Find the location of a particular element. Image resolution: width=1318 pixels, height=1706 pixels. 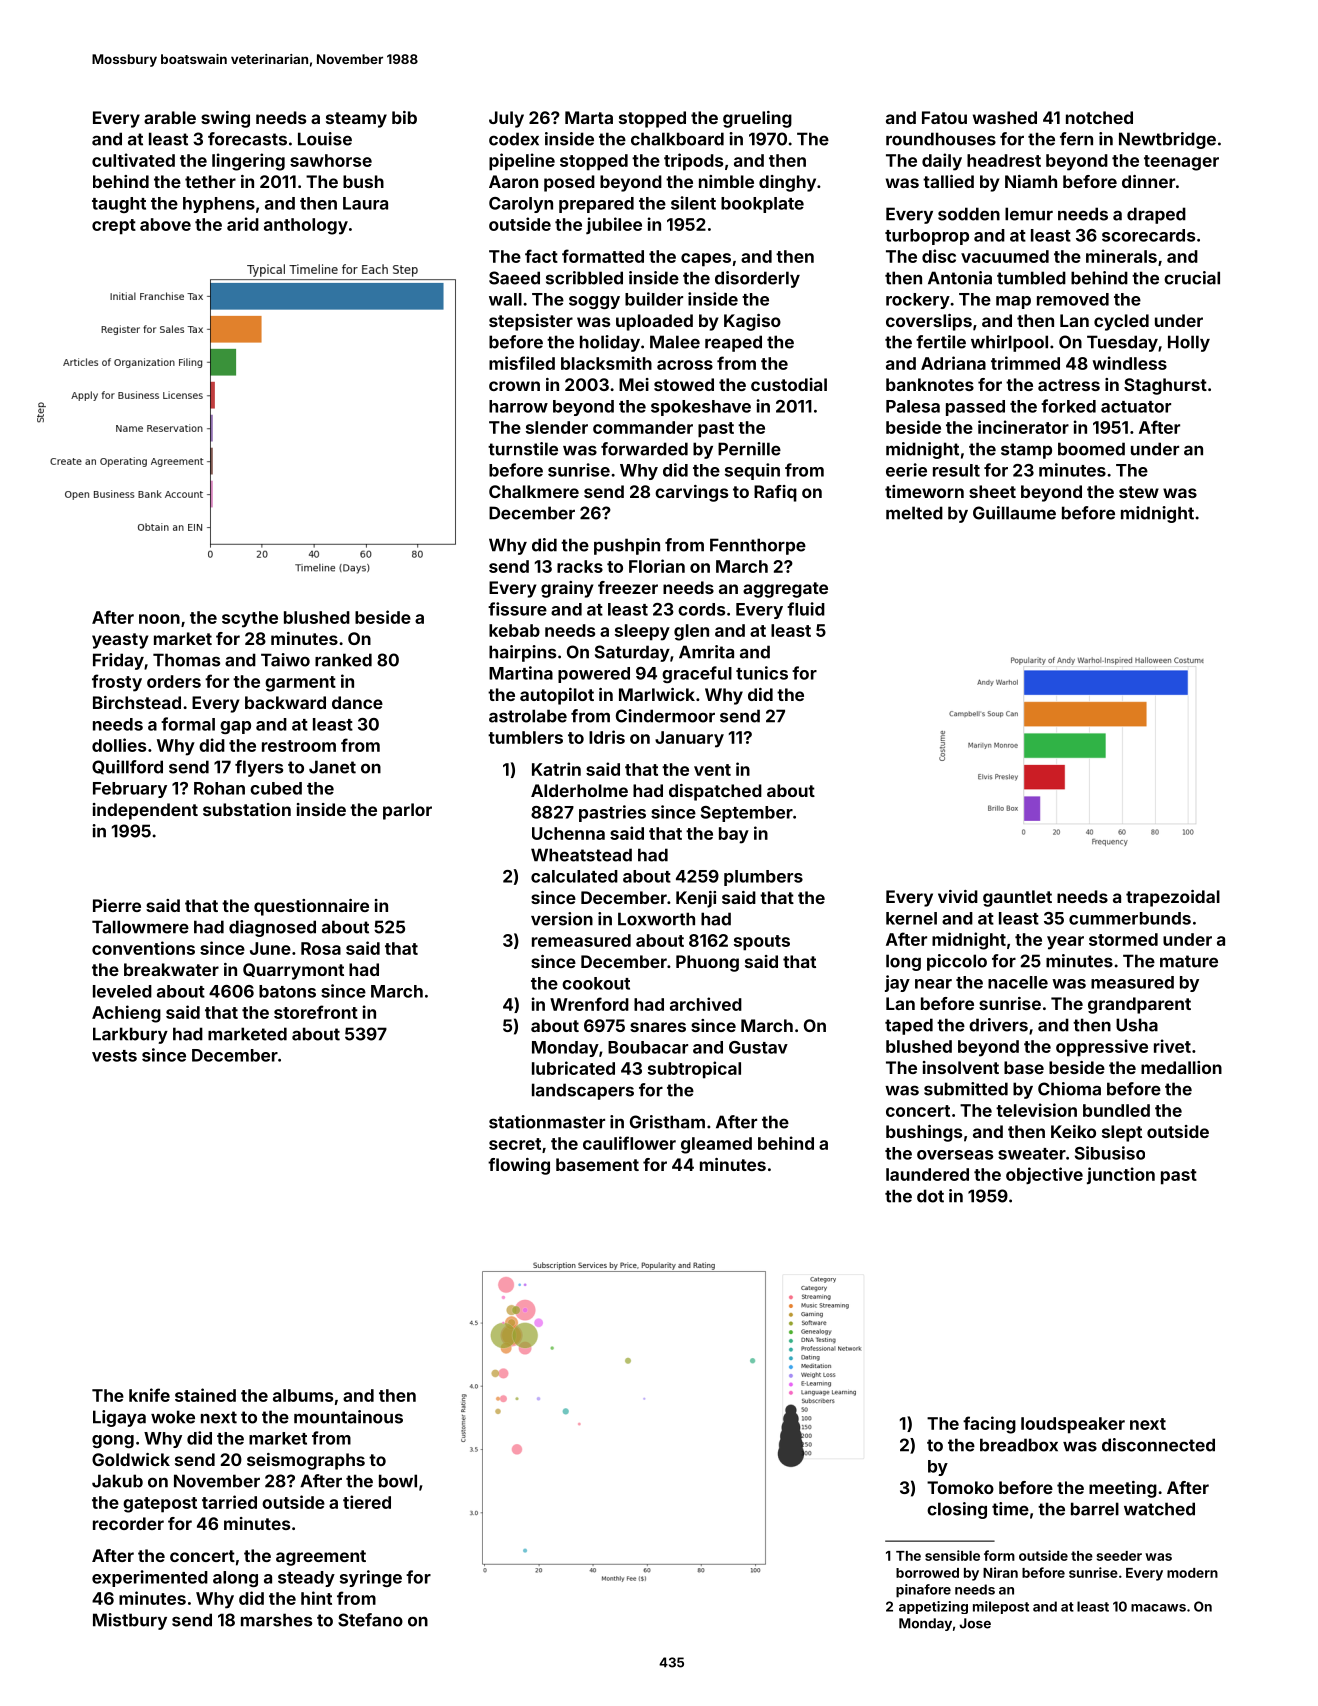

arid is located at coordinates (243, 224).
